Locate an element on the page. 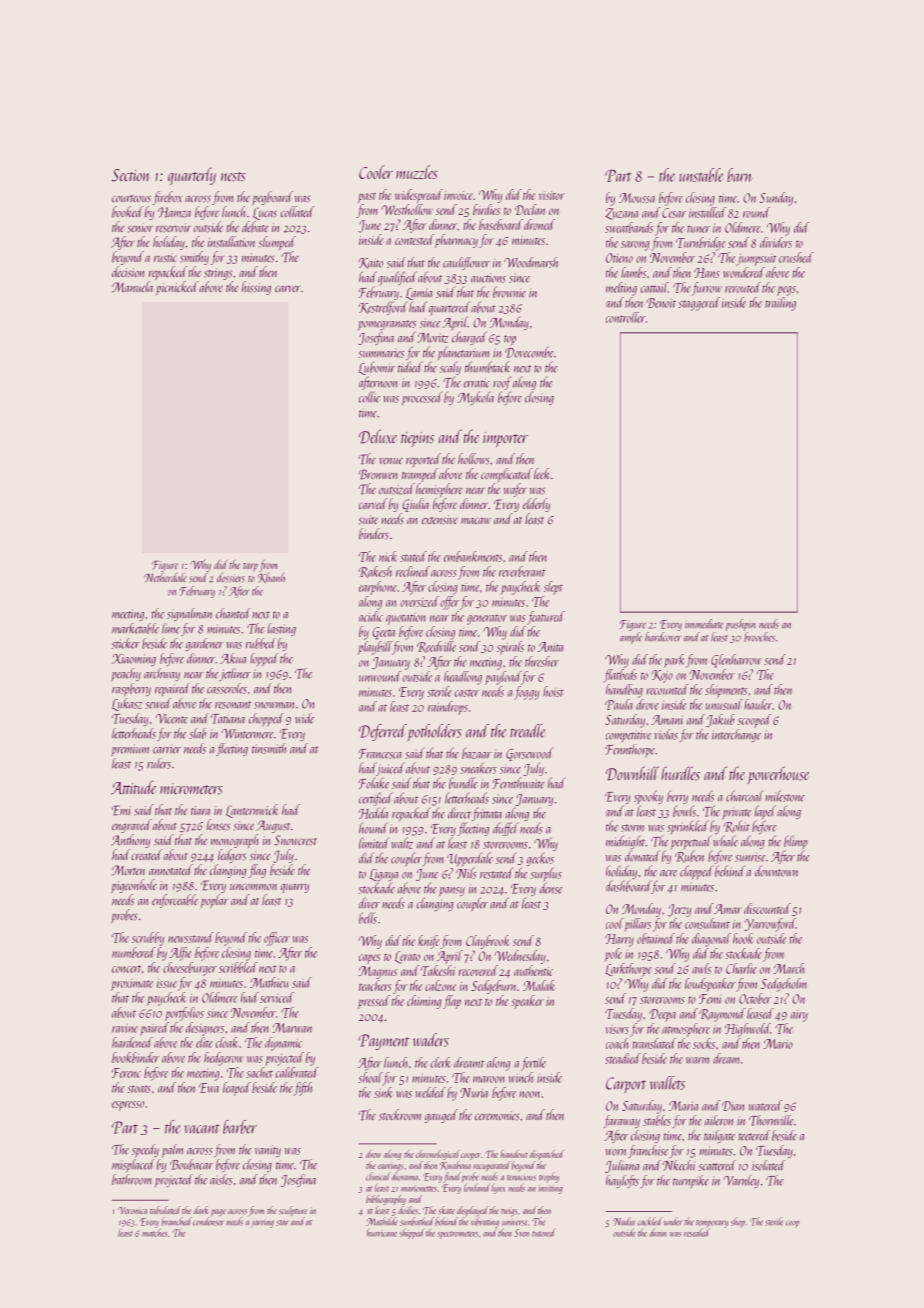  hemisphere is located at coordinates (439, 490).
